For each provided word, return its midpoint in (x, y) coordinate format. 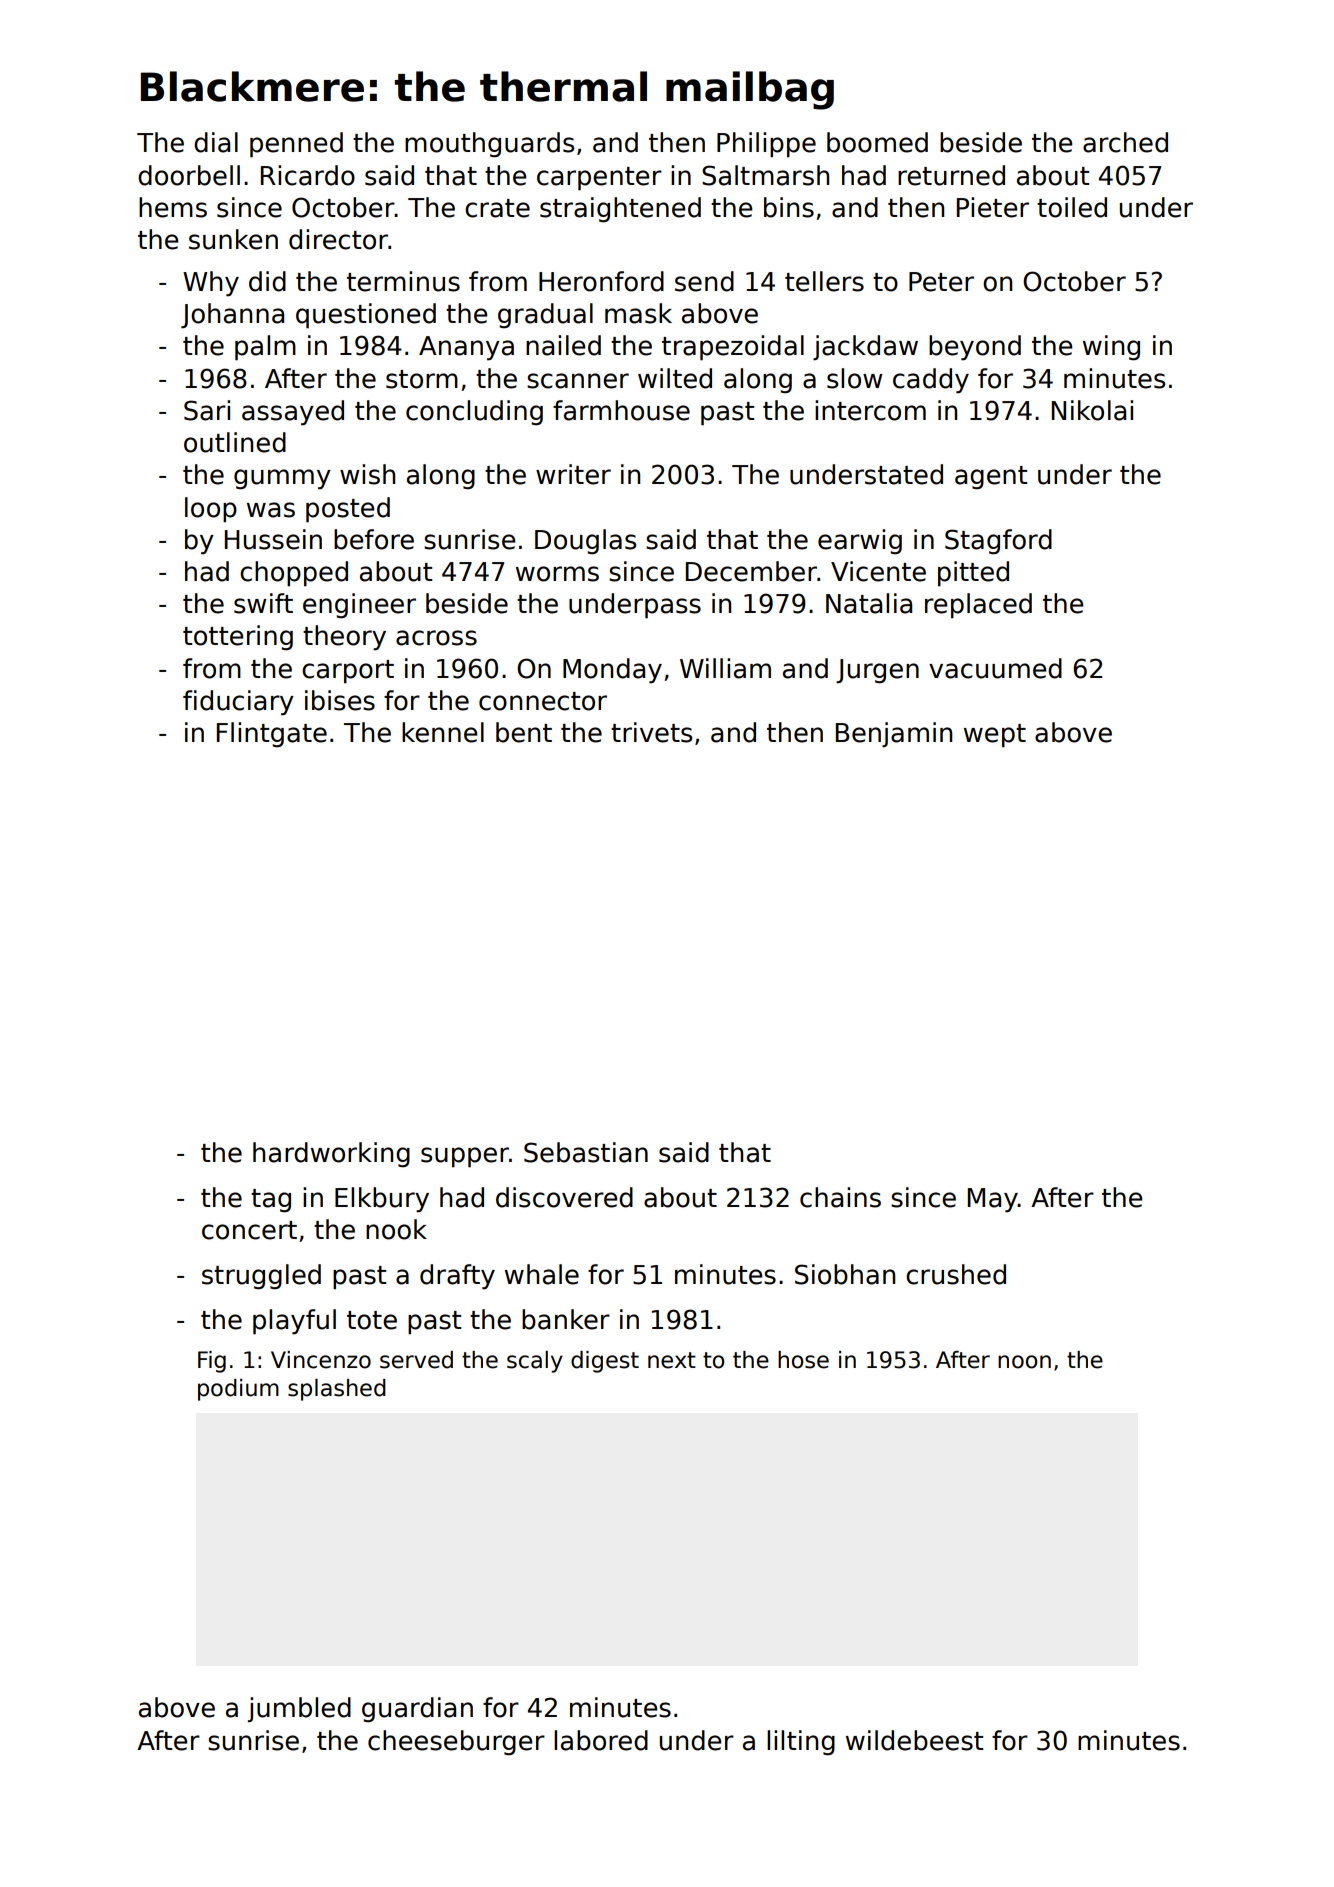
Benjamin (894, 734)
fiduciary (238, 703)
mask (638, 313)
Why (211, 284)
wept (995, 736)
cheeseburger (456, 1742)
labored (601, 1740)
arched (1125, 142)
